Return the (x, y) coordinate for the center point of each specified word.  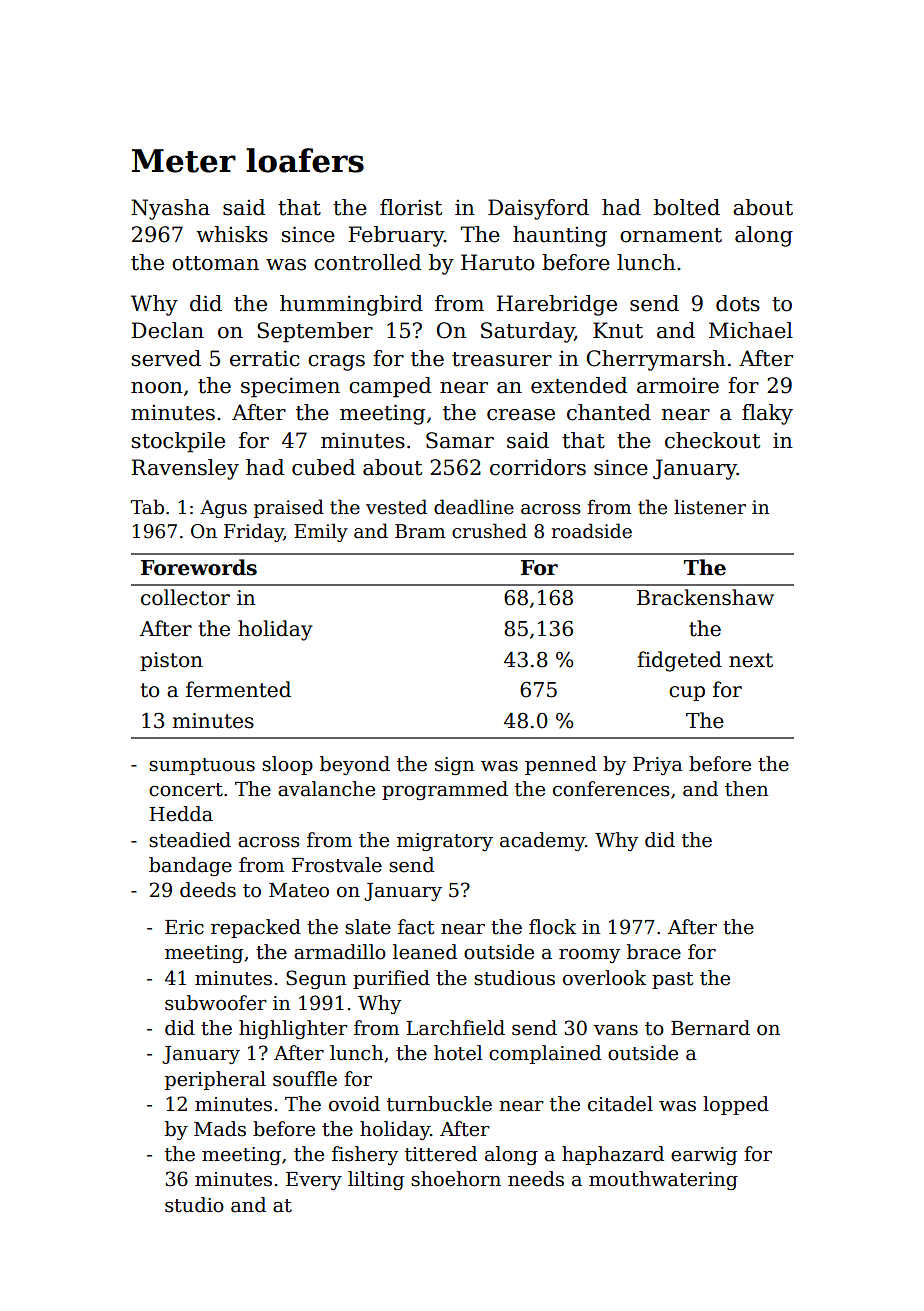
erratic (265, 358)
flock (552, 927)
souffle (305, 1079)
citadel (620, 1104)
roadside (591, 531)
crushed (489, 531)
